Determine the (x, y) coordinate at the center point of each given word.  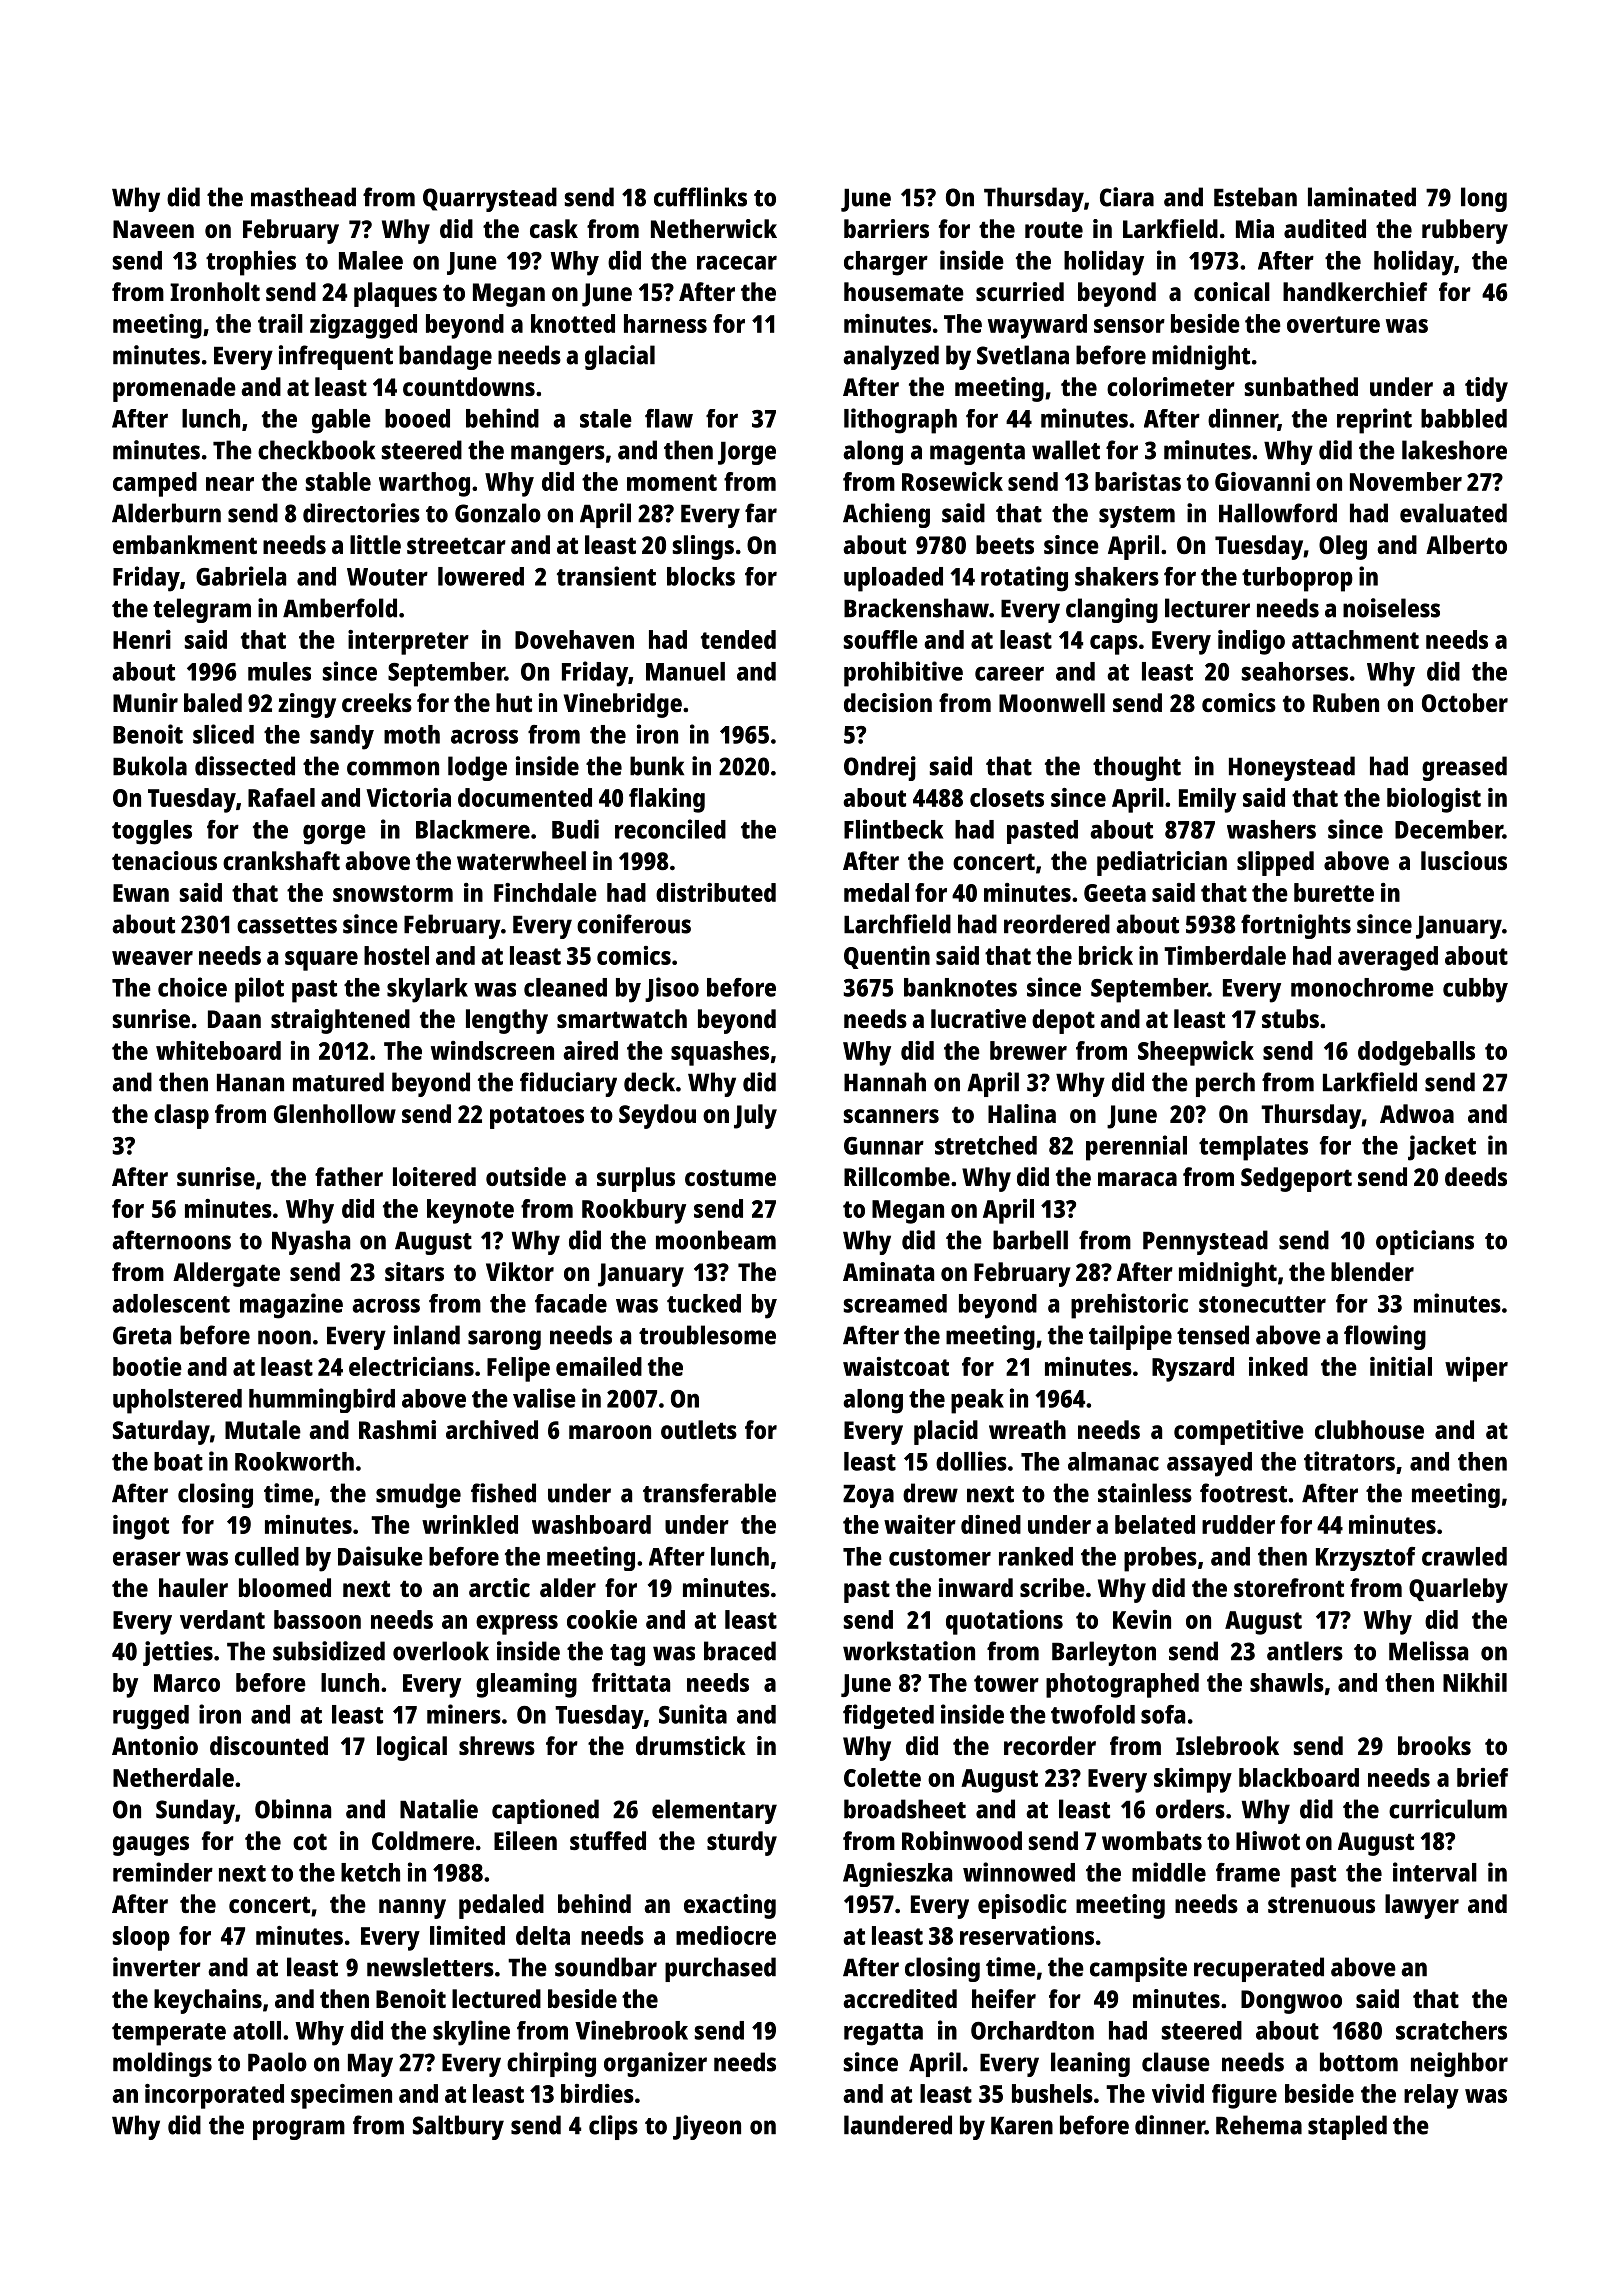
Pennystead (1205, 1242)
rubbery (1465, 231)
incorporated (214, 2096)
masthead (303, 197)
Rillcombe (897, 1176)
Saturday (161, 1432)
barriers (886, 228)
